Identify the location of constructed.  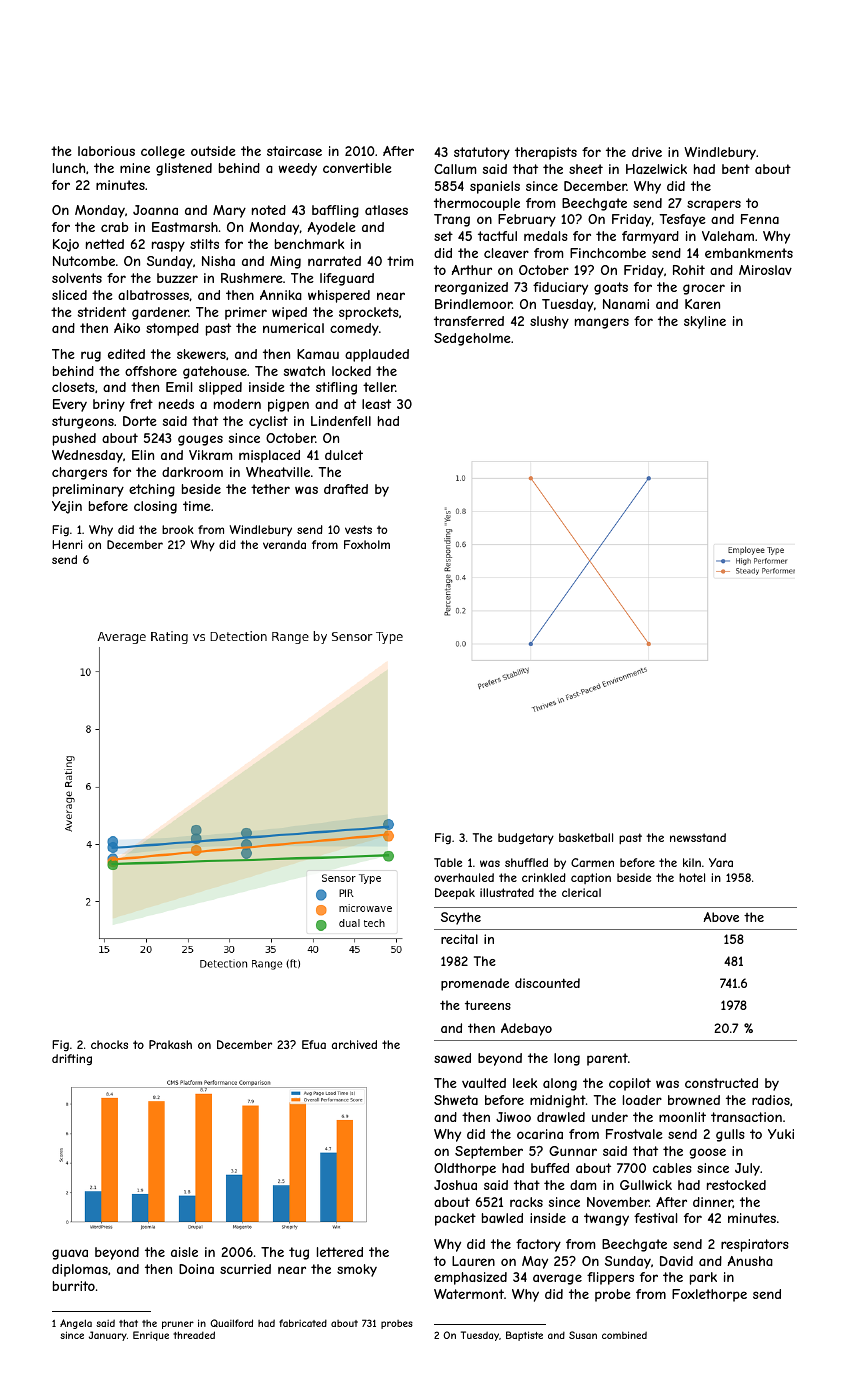
(721, 1083).
